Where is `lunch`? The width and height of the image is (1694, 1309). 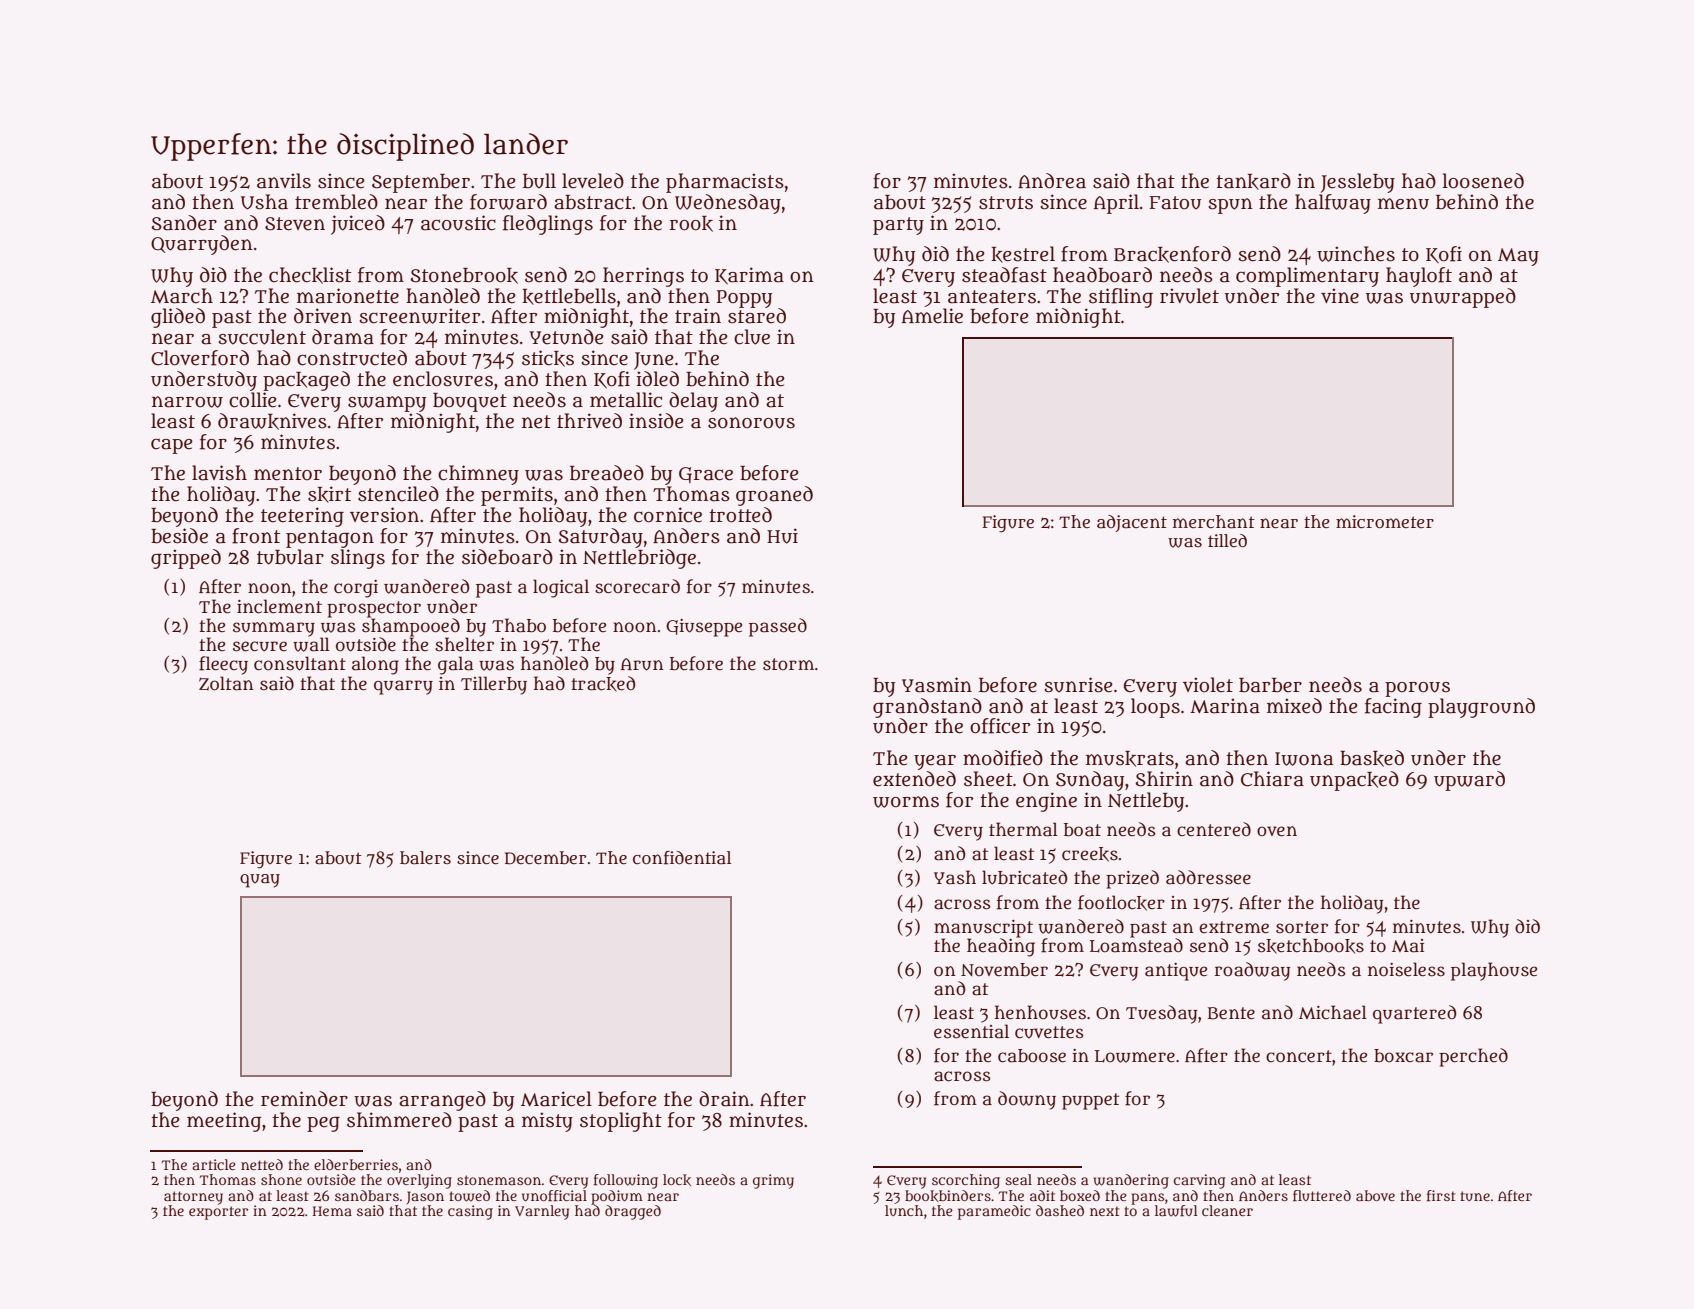
lunch is located at coordinates (904, 1210).
